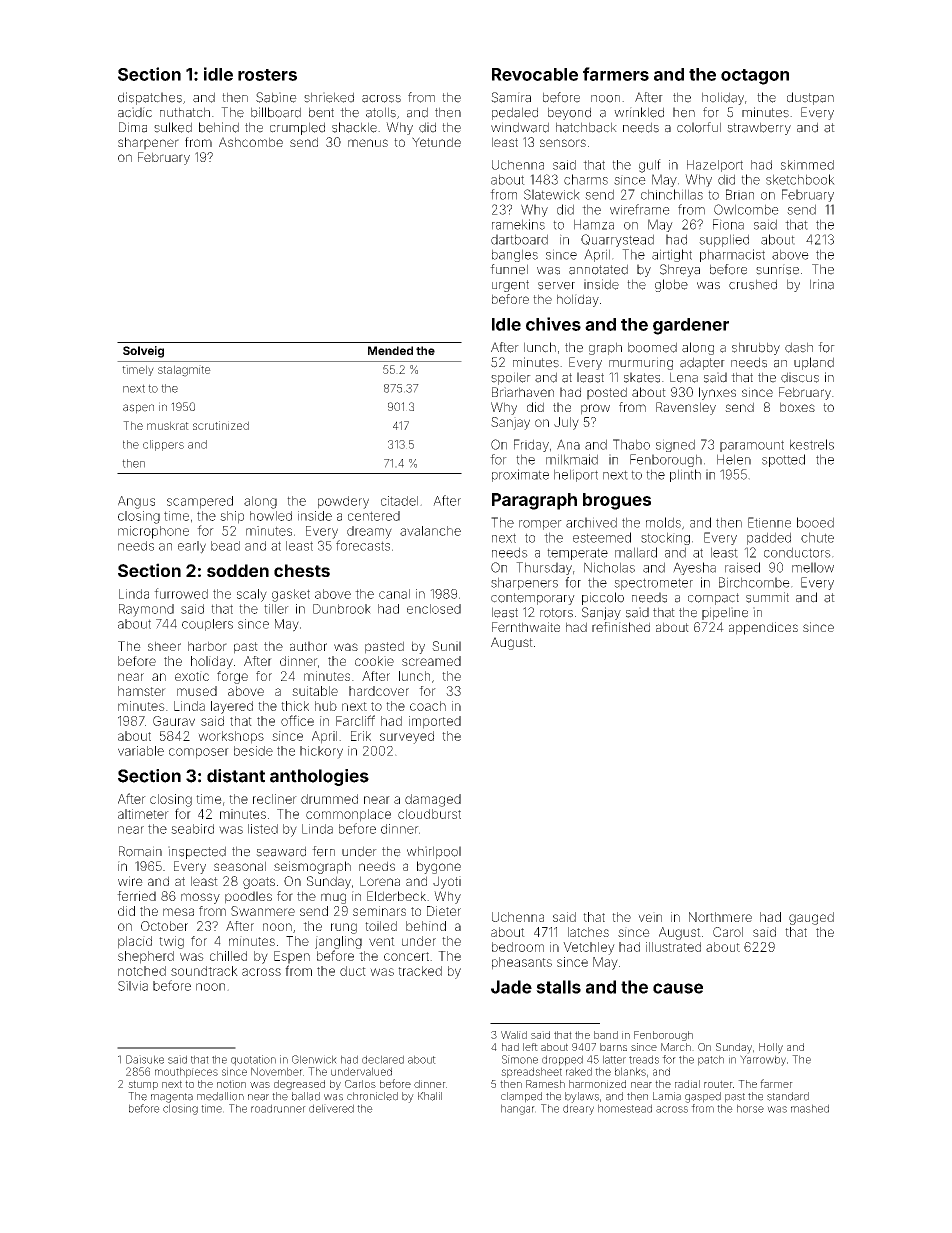 The width and height of the screenshot is (952, 1233). I want to click on Raymond, so click(146, 610).
